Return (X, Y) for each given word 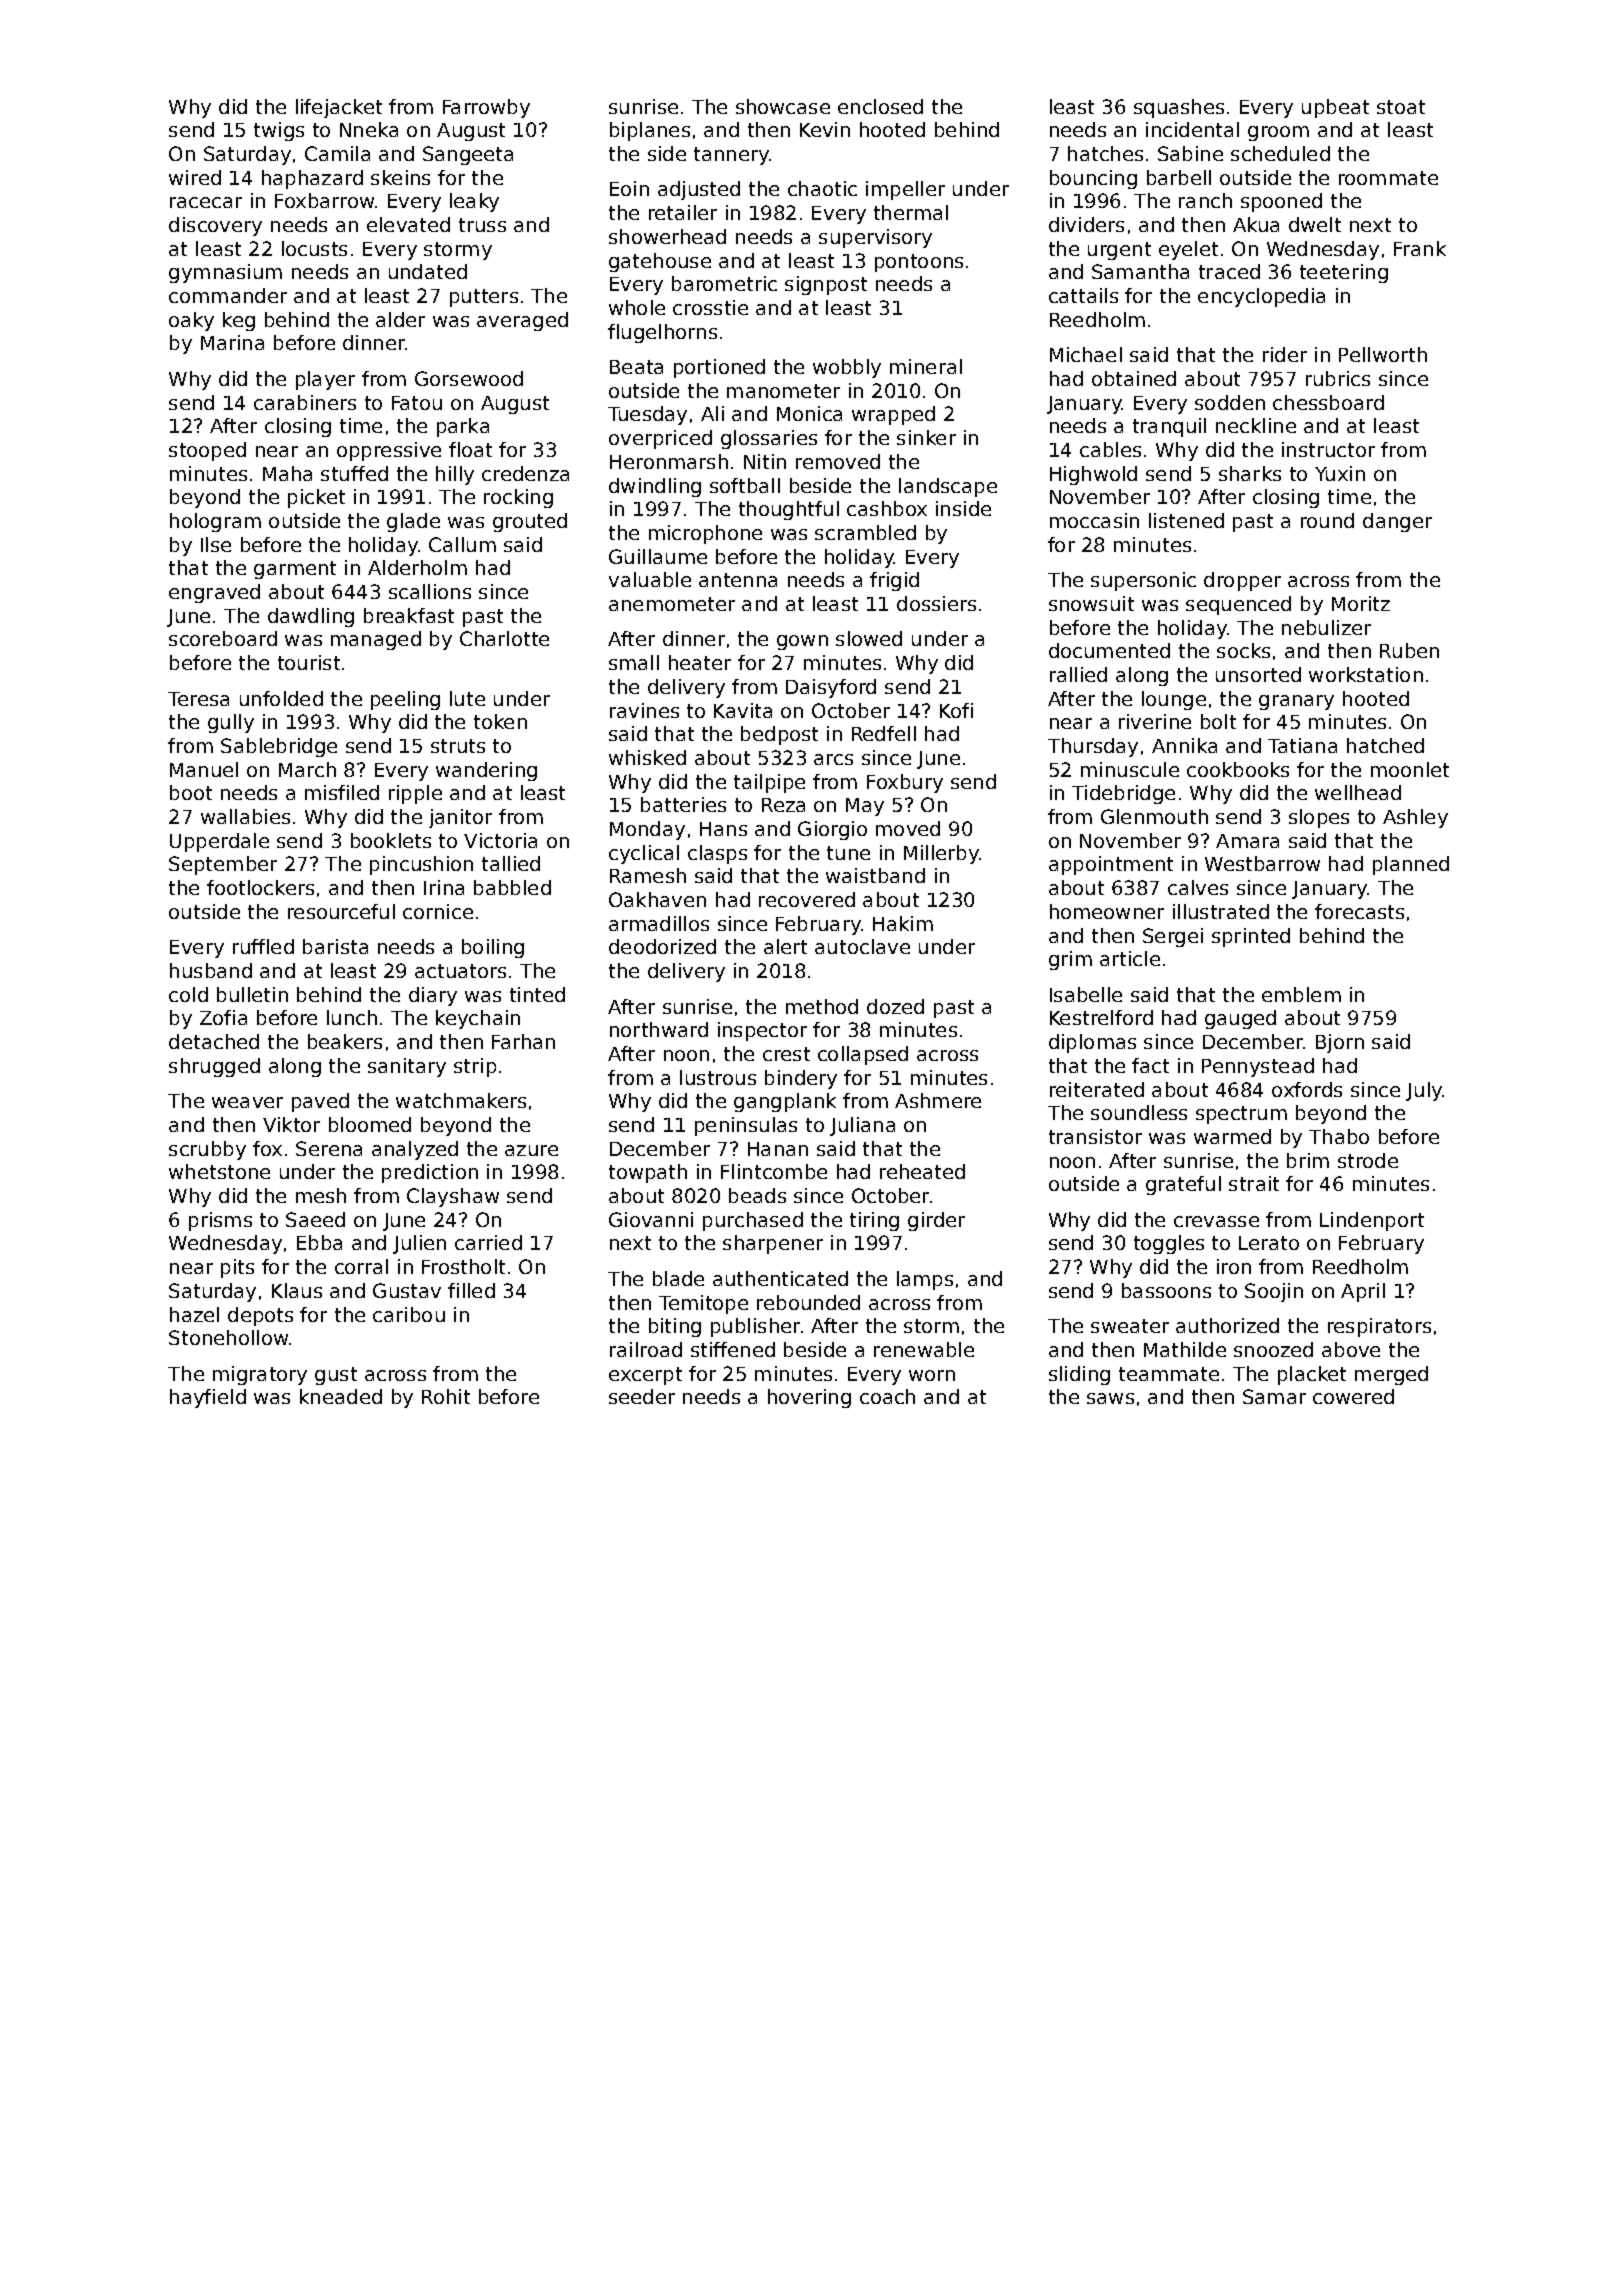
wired (195, 177)
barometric (724, 283)
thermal (911, 212)
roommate (1388, 178)
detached (214, 1041)
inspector (762, 1031)
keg (239, 321)
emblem (1301, 994)
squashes (1179, 108)
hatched (1385, 745)
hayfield (208, 1398)
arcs (833, 759)
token (500, 721)
